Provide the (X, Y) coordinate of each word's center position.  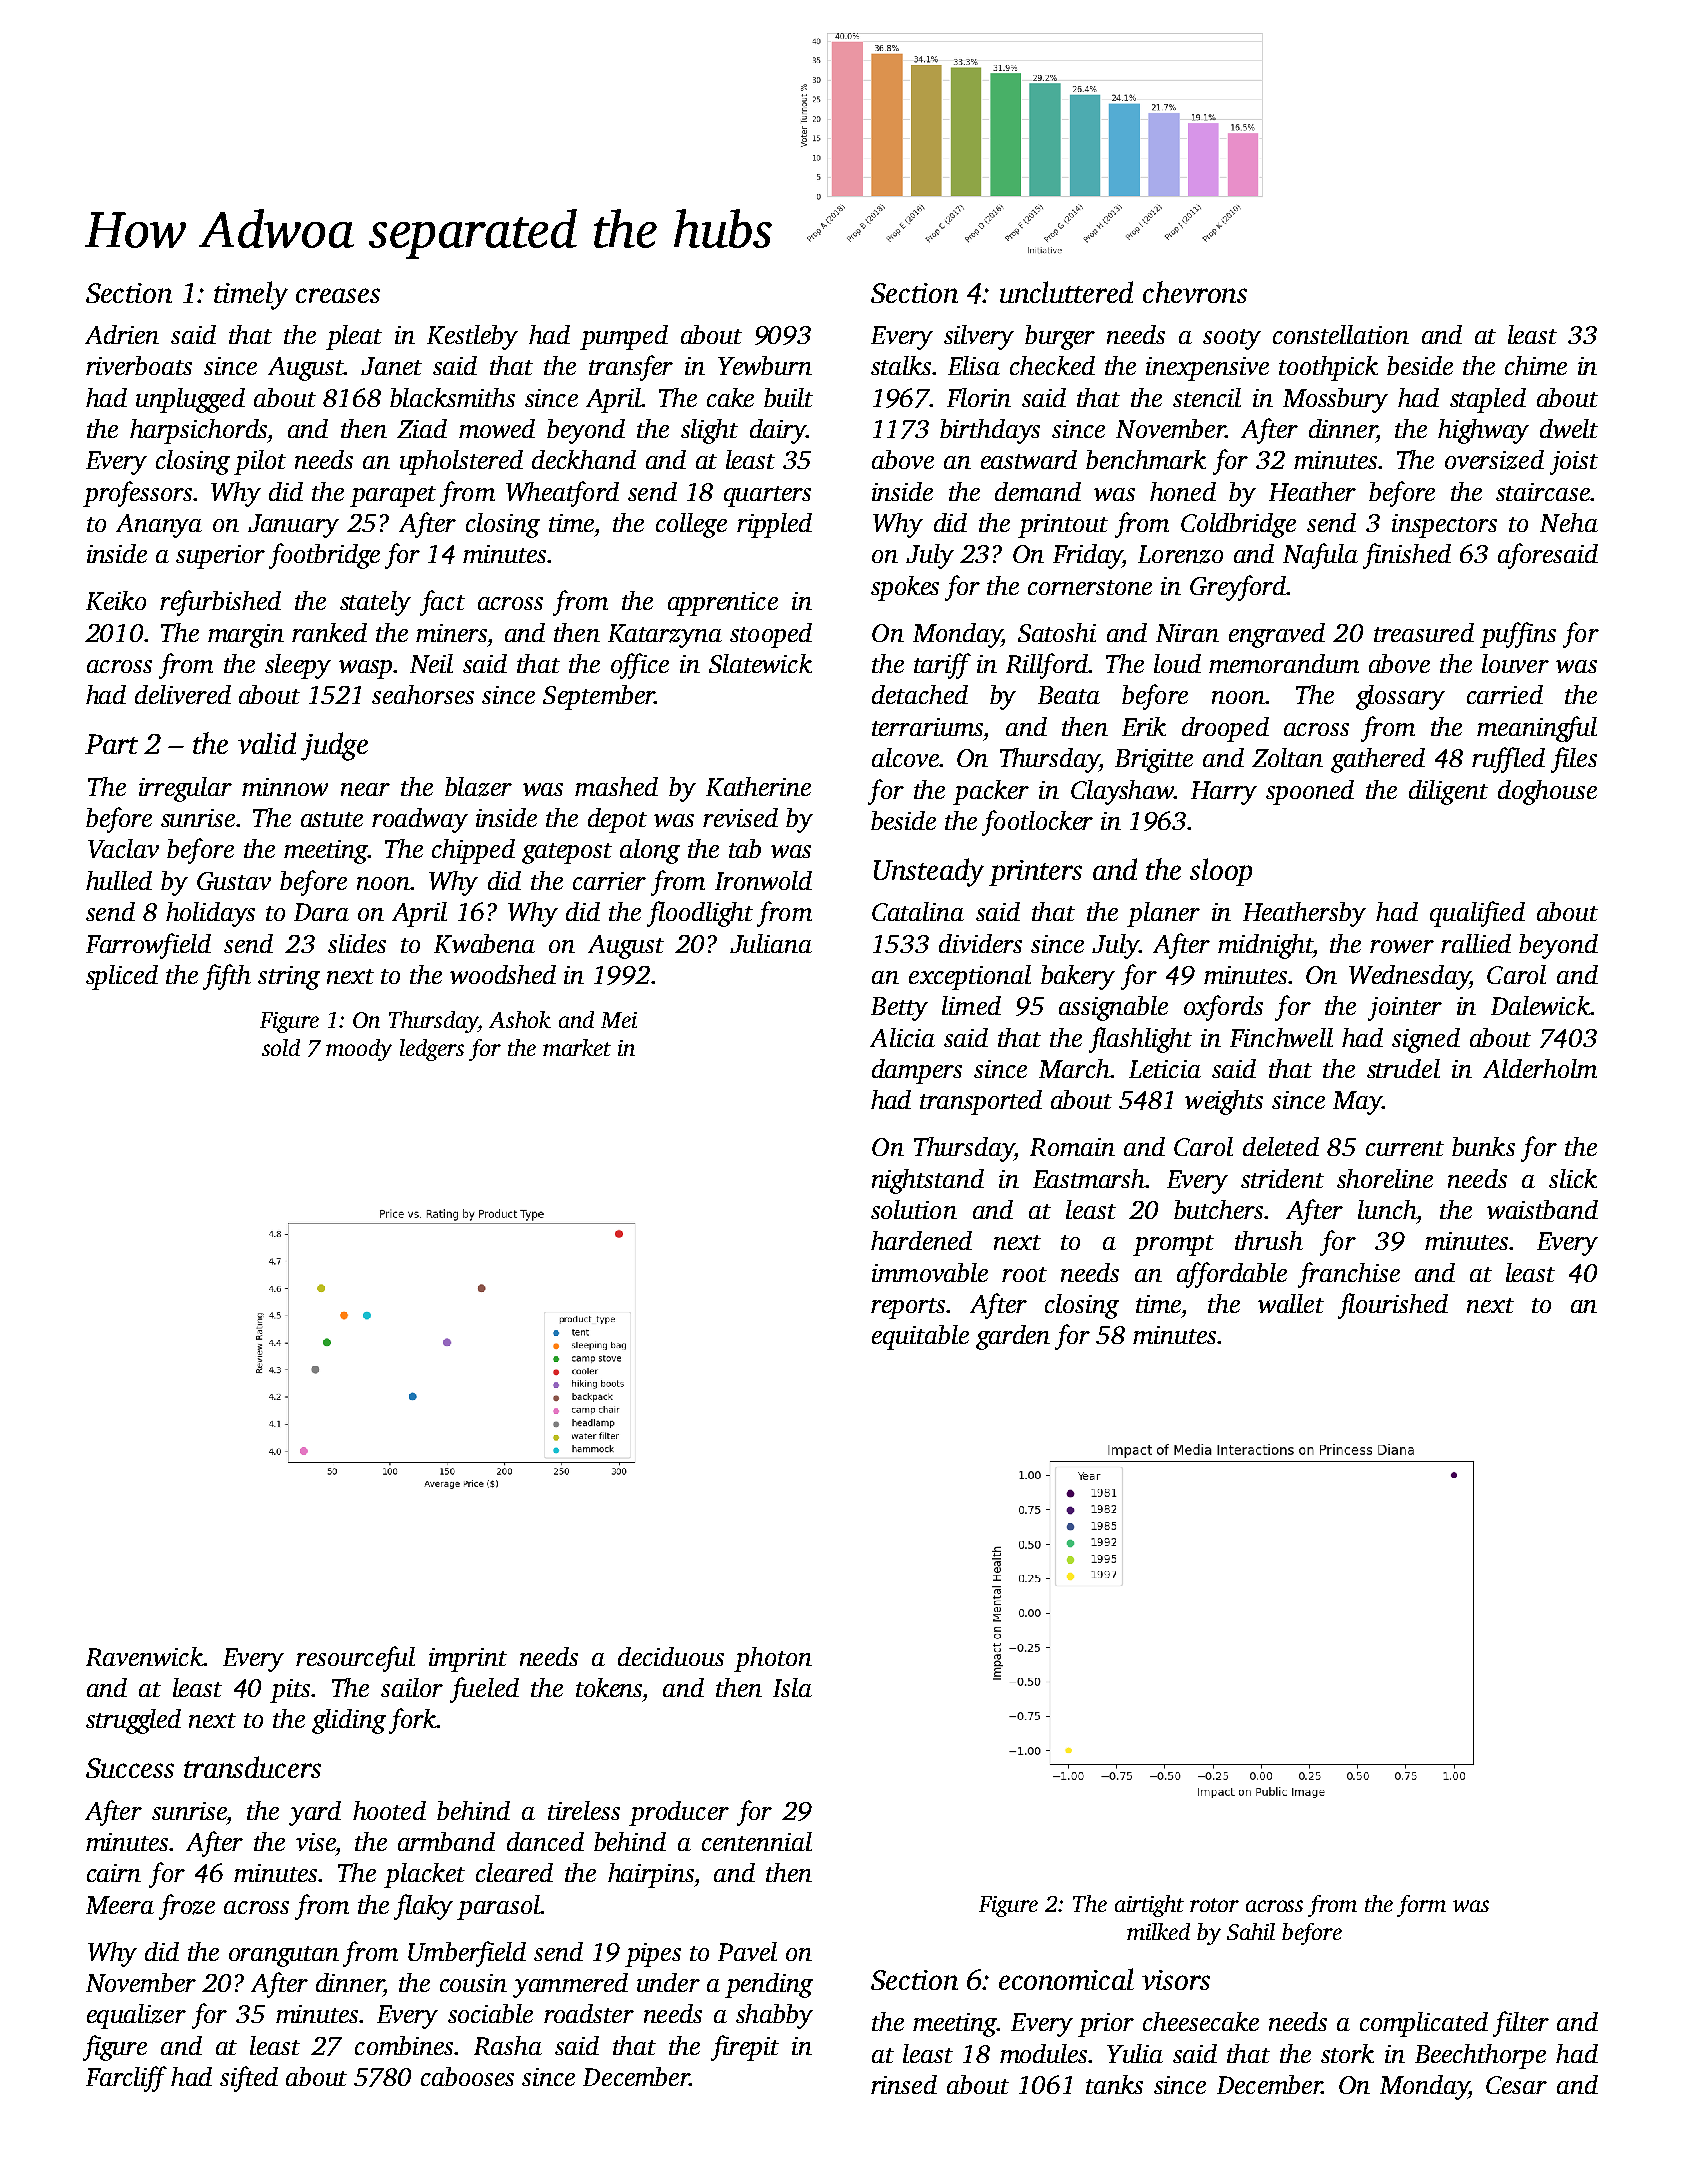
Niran (1187, 633)
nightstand (928, 1181)
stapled (1488, 400)
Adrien (122, 334)
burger (1060, 337)
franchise (1349, 1275)
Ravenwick (144, 1656)
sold (281, 1047)
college (691, 525)
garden (1013, 1337)
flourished (1393, 1306)
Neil (431, 663)
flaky (423, 1907)
